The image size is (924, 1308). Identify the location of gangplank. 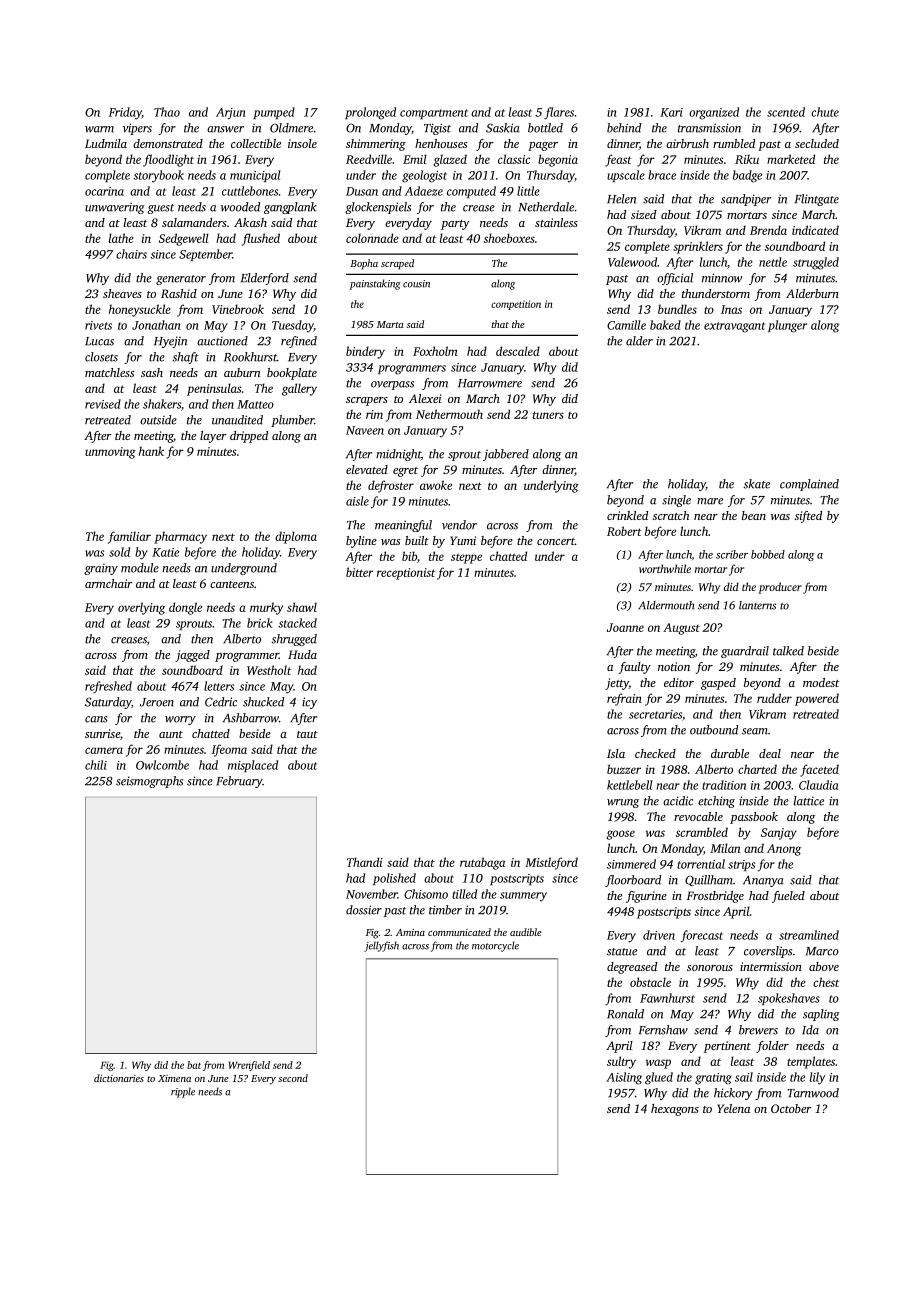
(290, 208).
